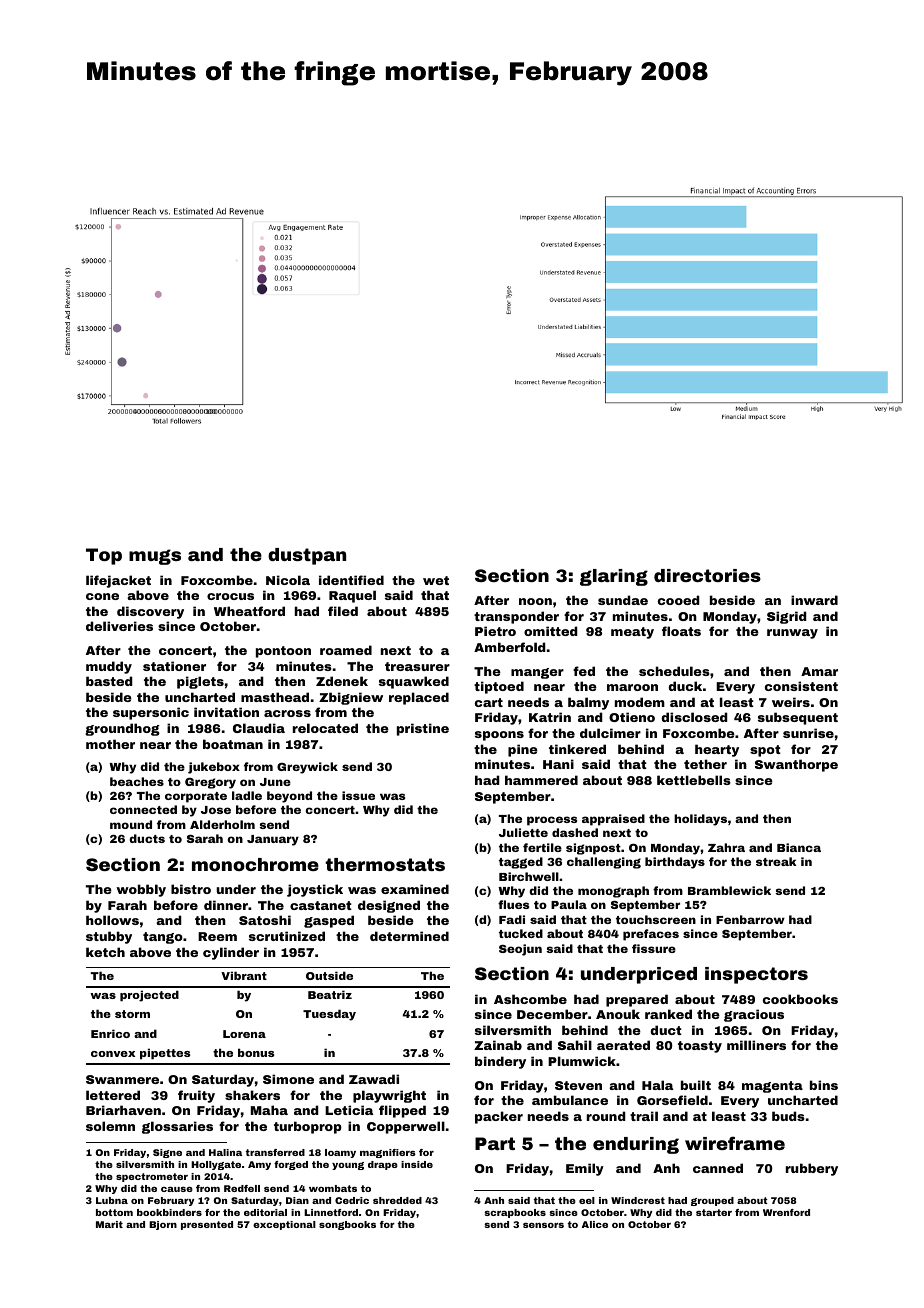 Image resolution: width=924 pixels, height=1308 pixels. What do you see at coordinates (529, 876) in the page?
I see `Birchwell` at bounding box center [529, 876].
